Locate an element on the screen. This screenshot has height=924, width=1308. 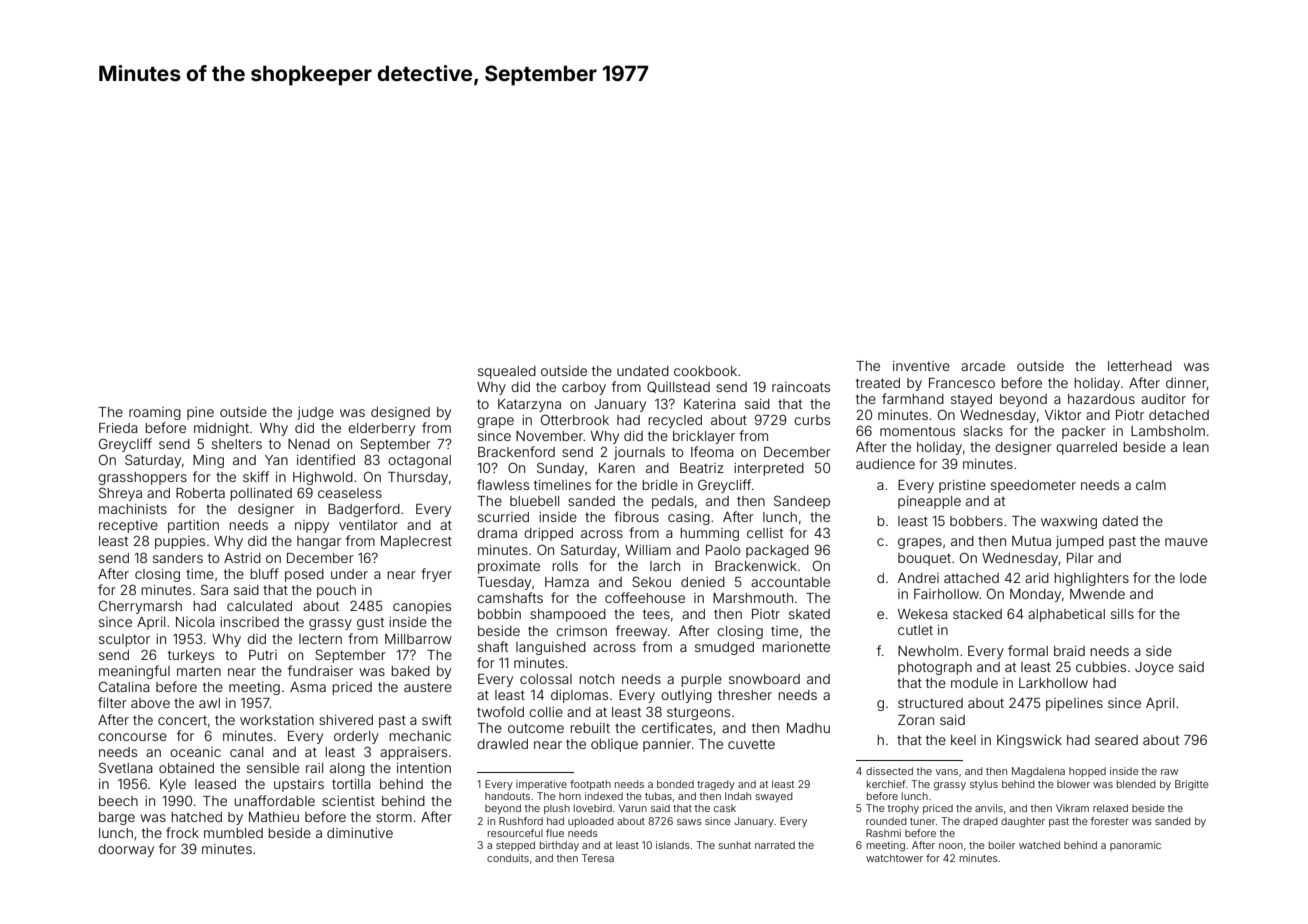
curbs is located at coordinates (812, 420).
